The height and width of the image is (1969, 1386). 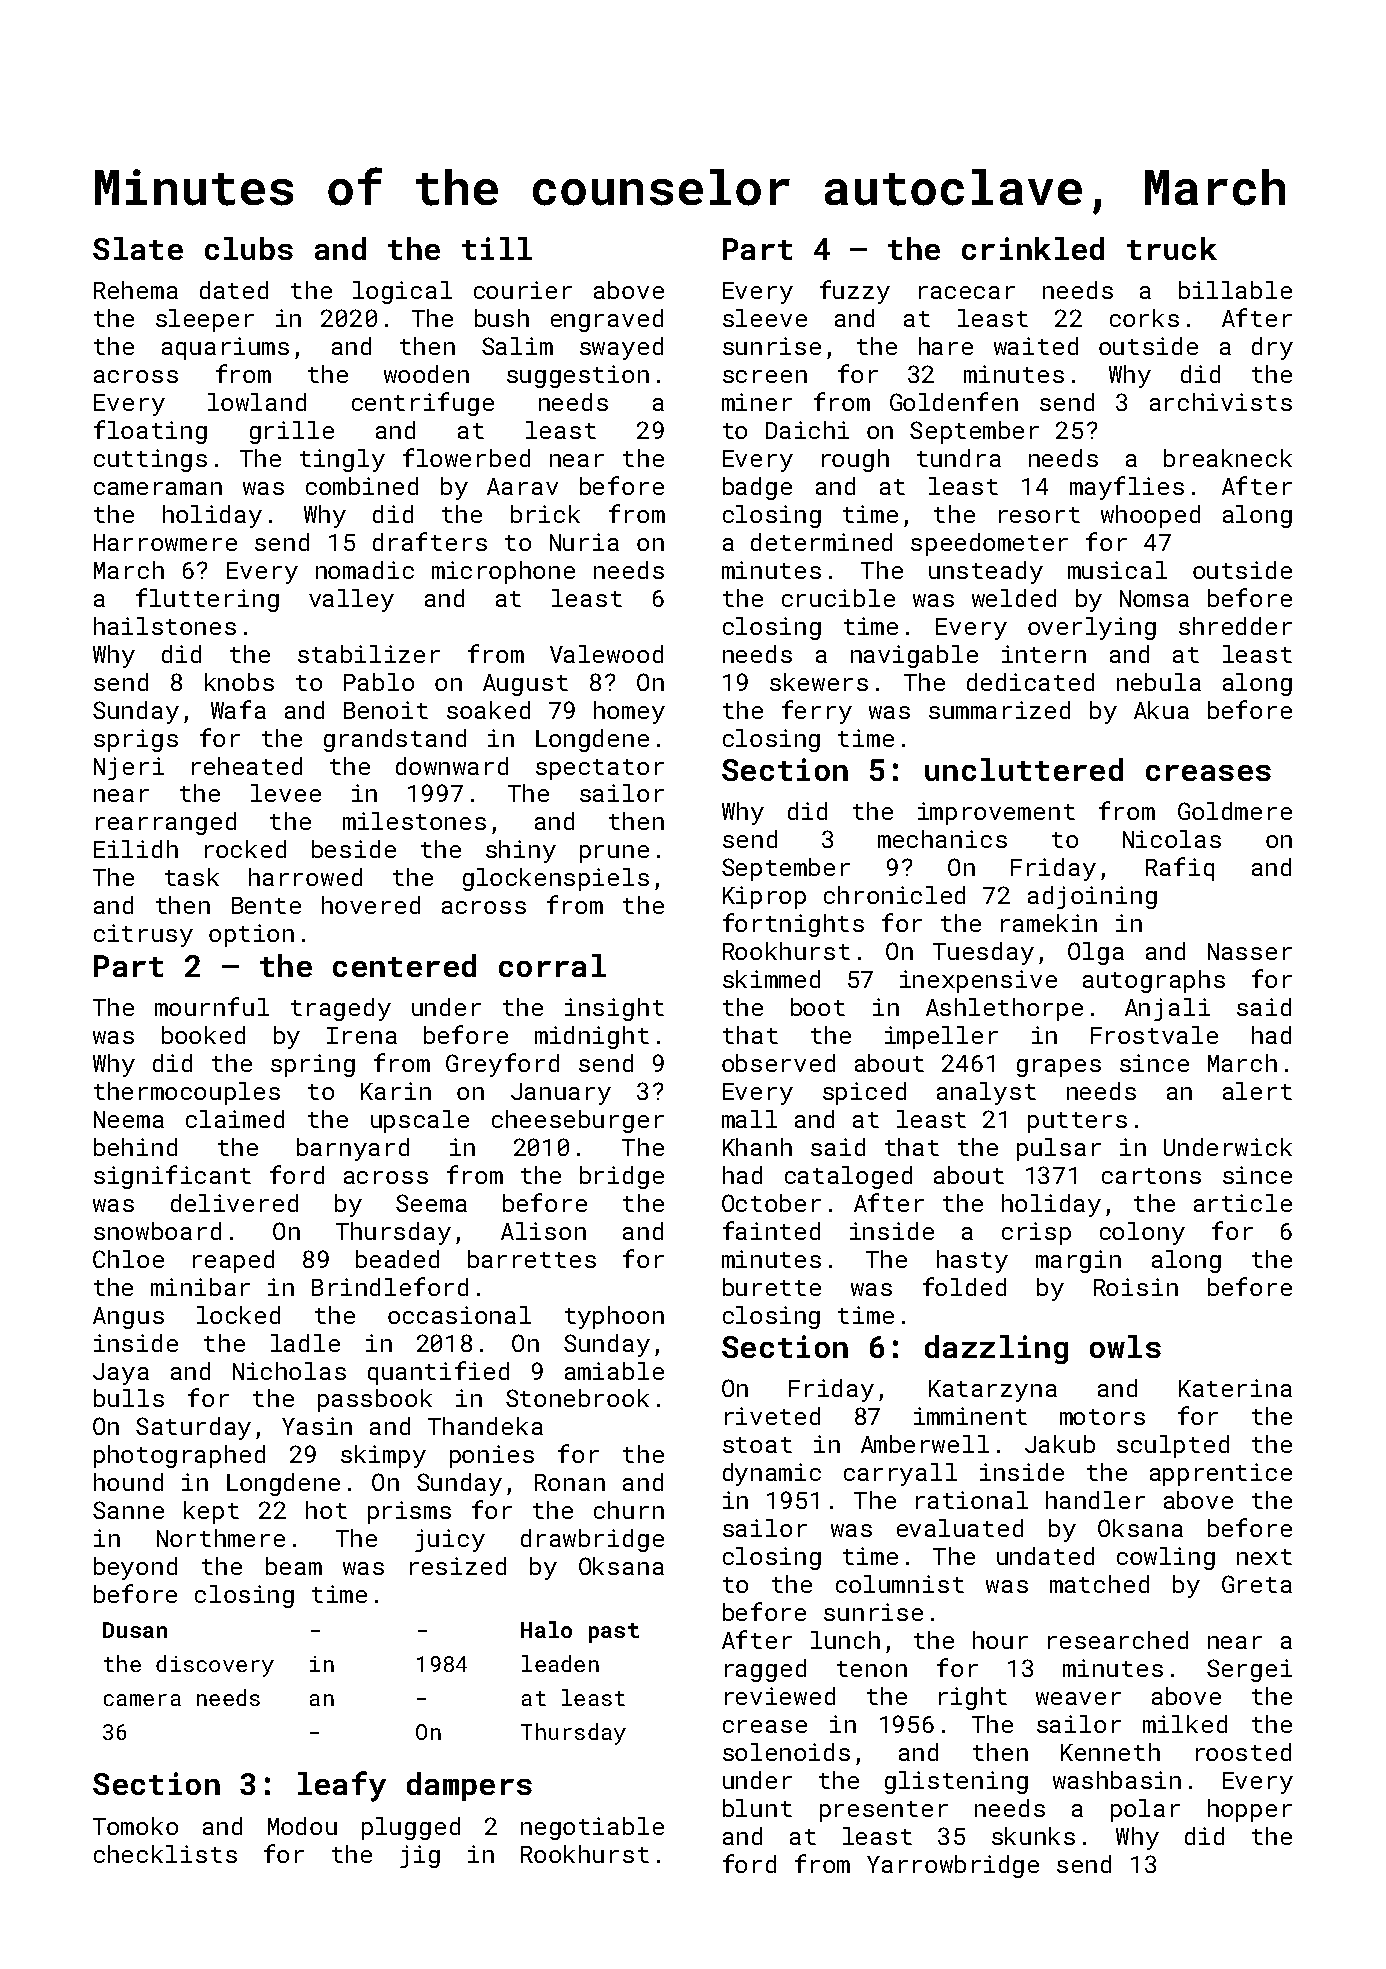 I want to click on hailstones, so click(x=165, y=626).
